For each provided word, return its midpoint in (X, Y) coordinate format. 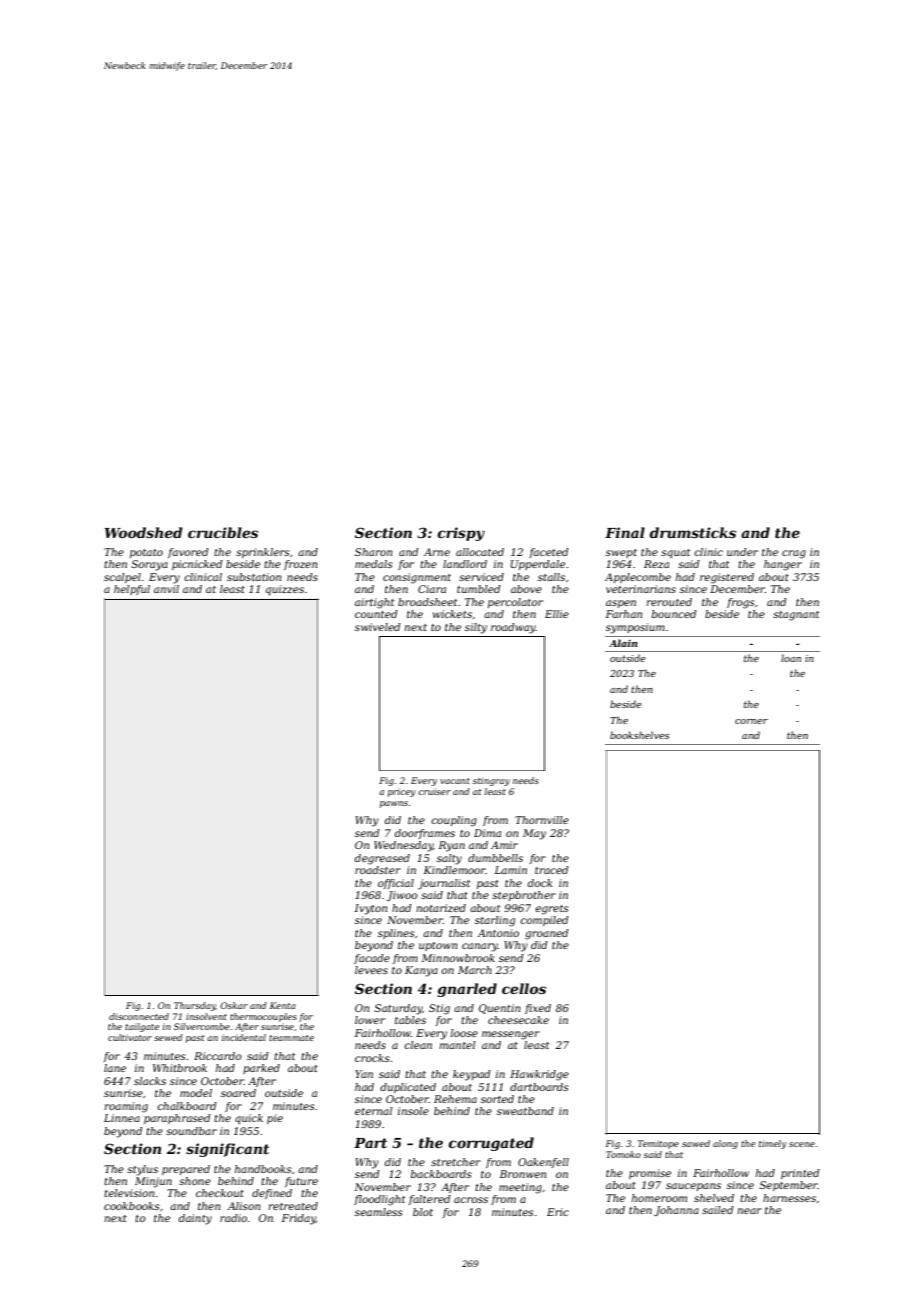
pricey (402, 792)
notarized (441, 908)
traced (552, 870)
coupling (454, 821)
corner (751, 721)
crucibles (223, 532)
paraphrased (177, 1119)
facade (372, 959)
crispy (461, 534)
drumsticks (692, 532)
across (471, 1200)
